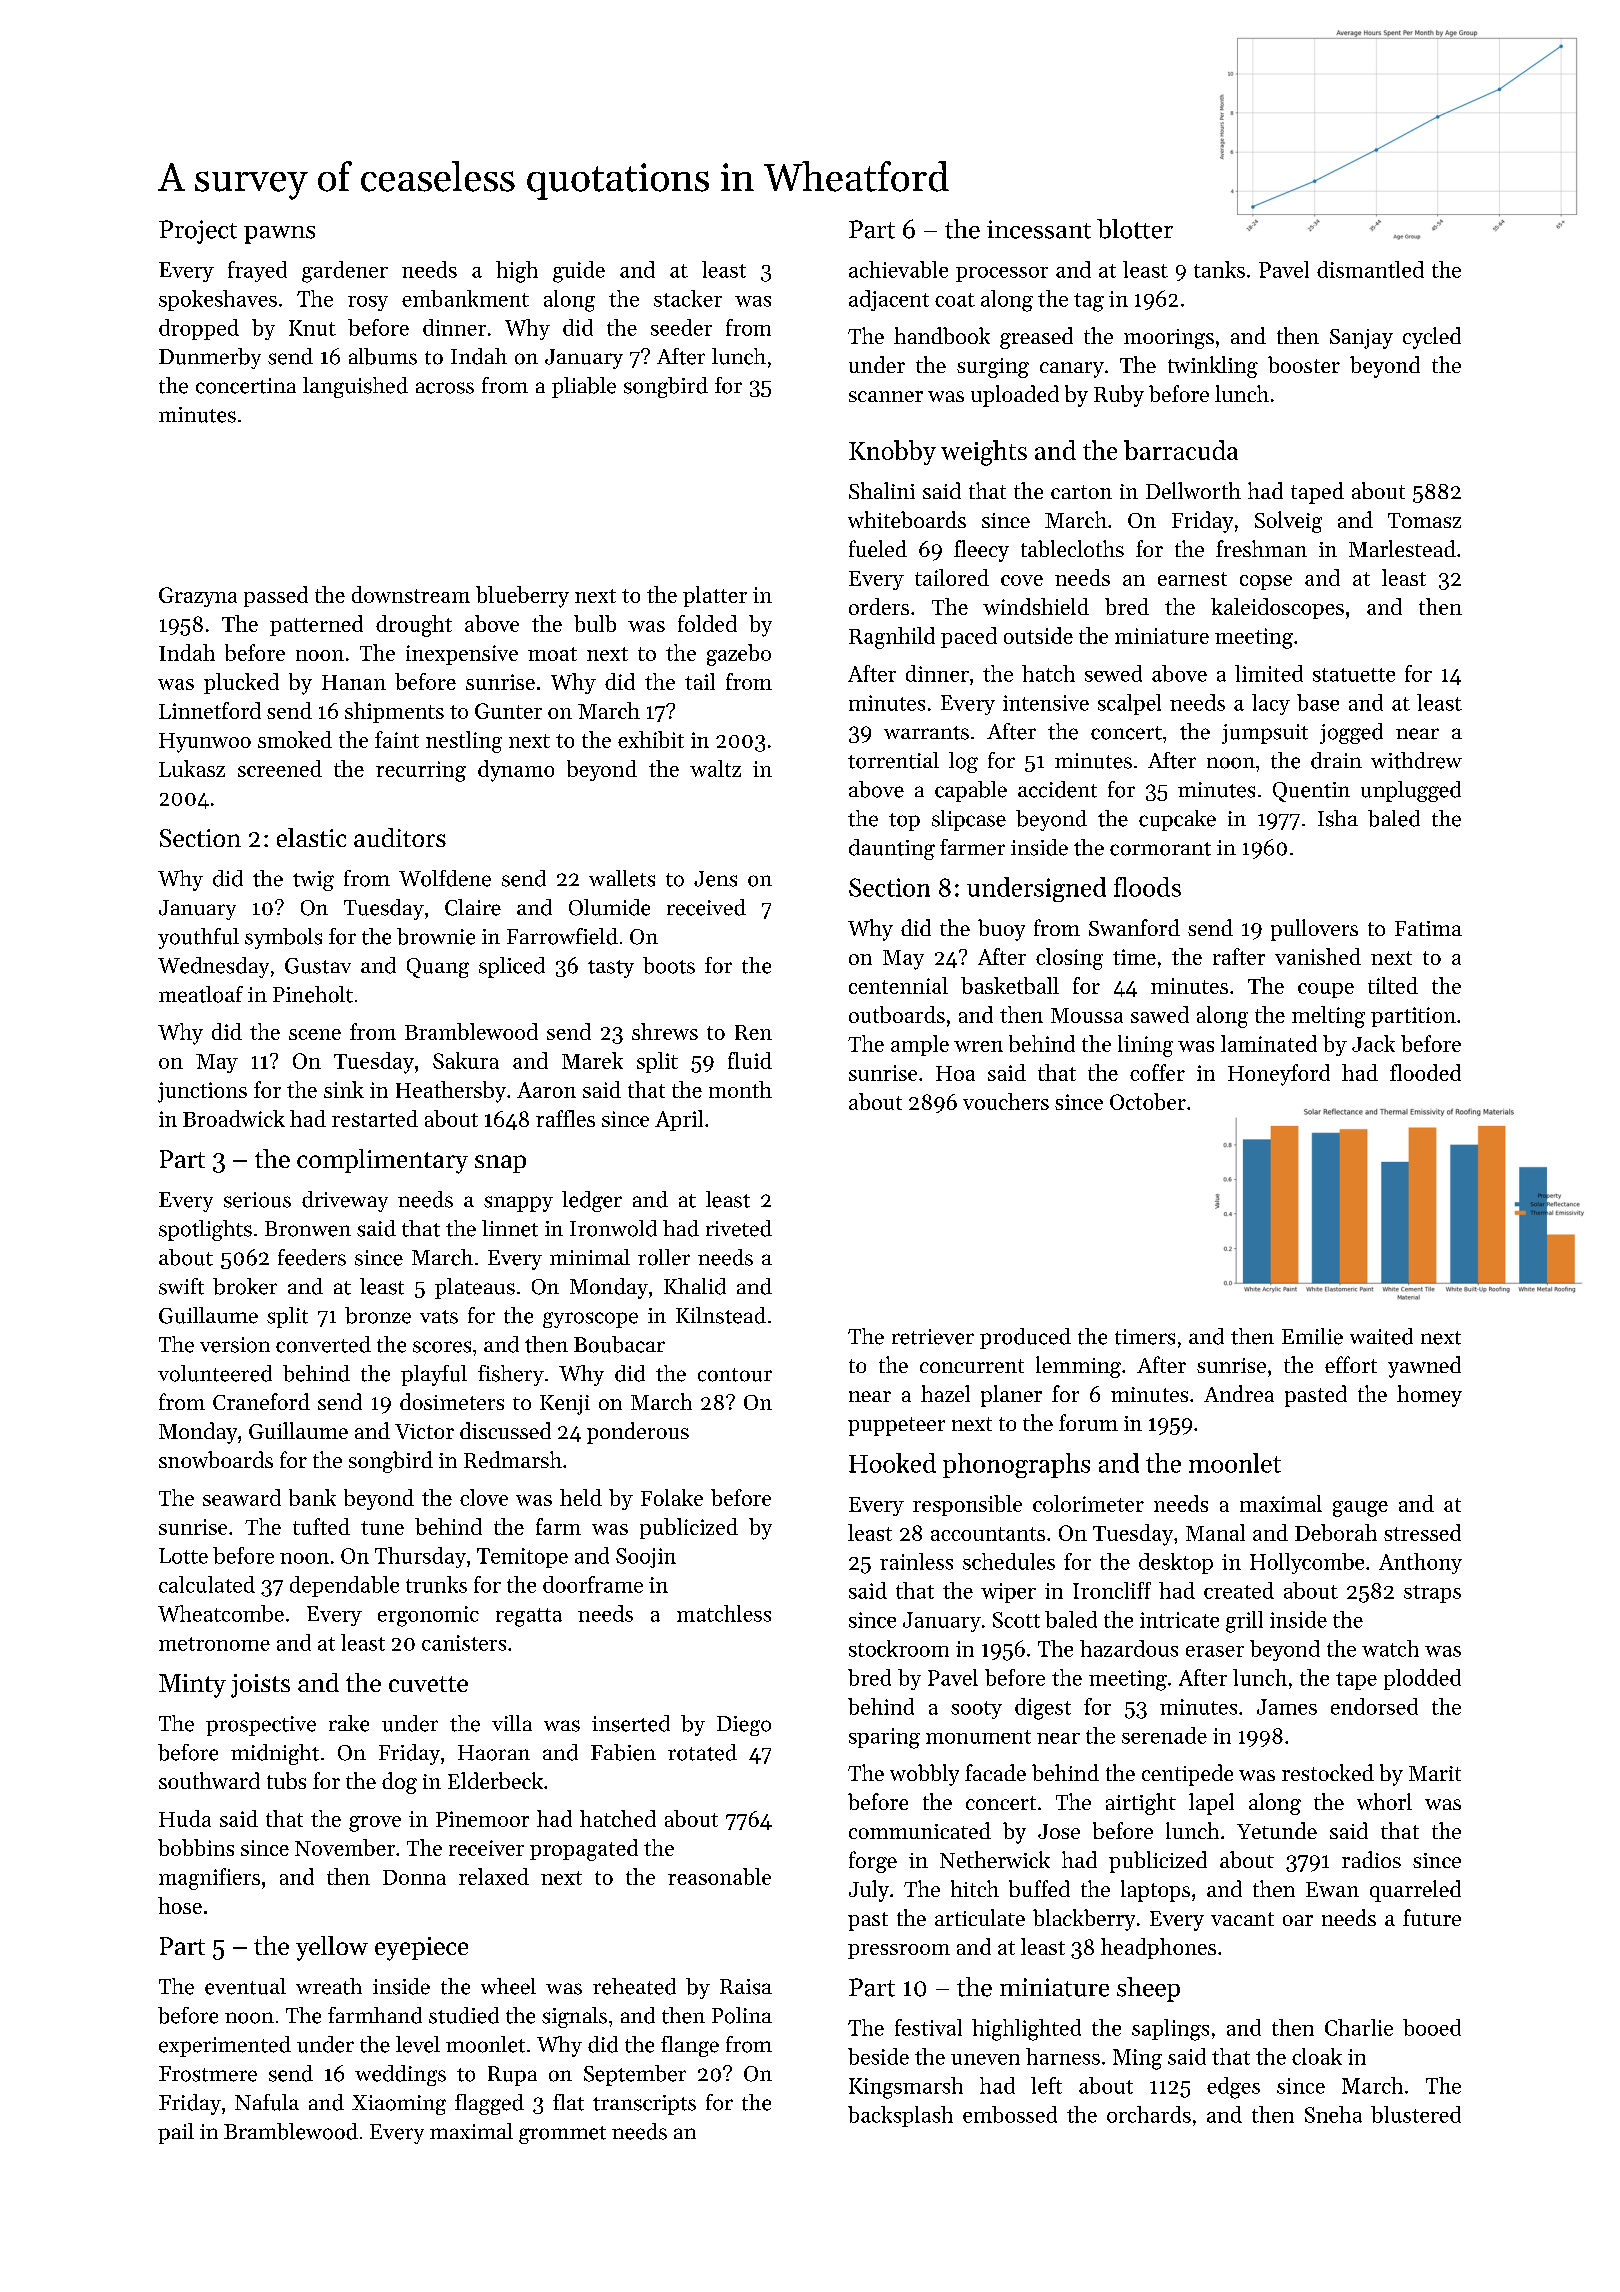 The width and height of the document is (1620, 2292). Describe the element at coordinates (688, 298) in the document. I see `stacker` at that location.
